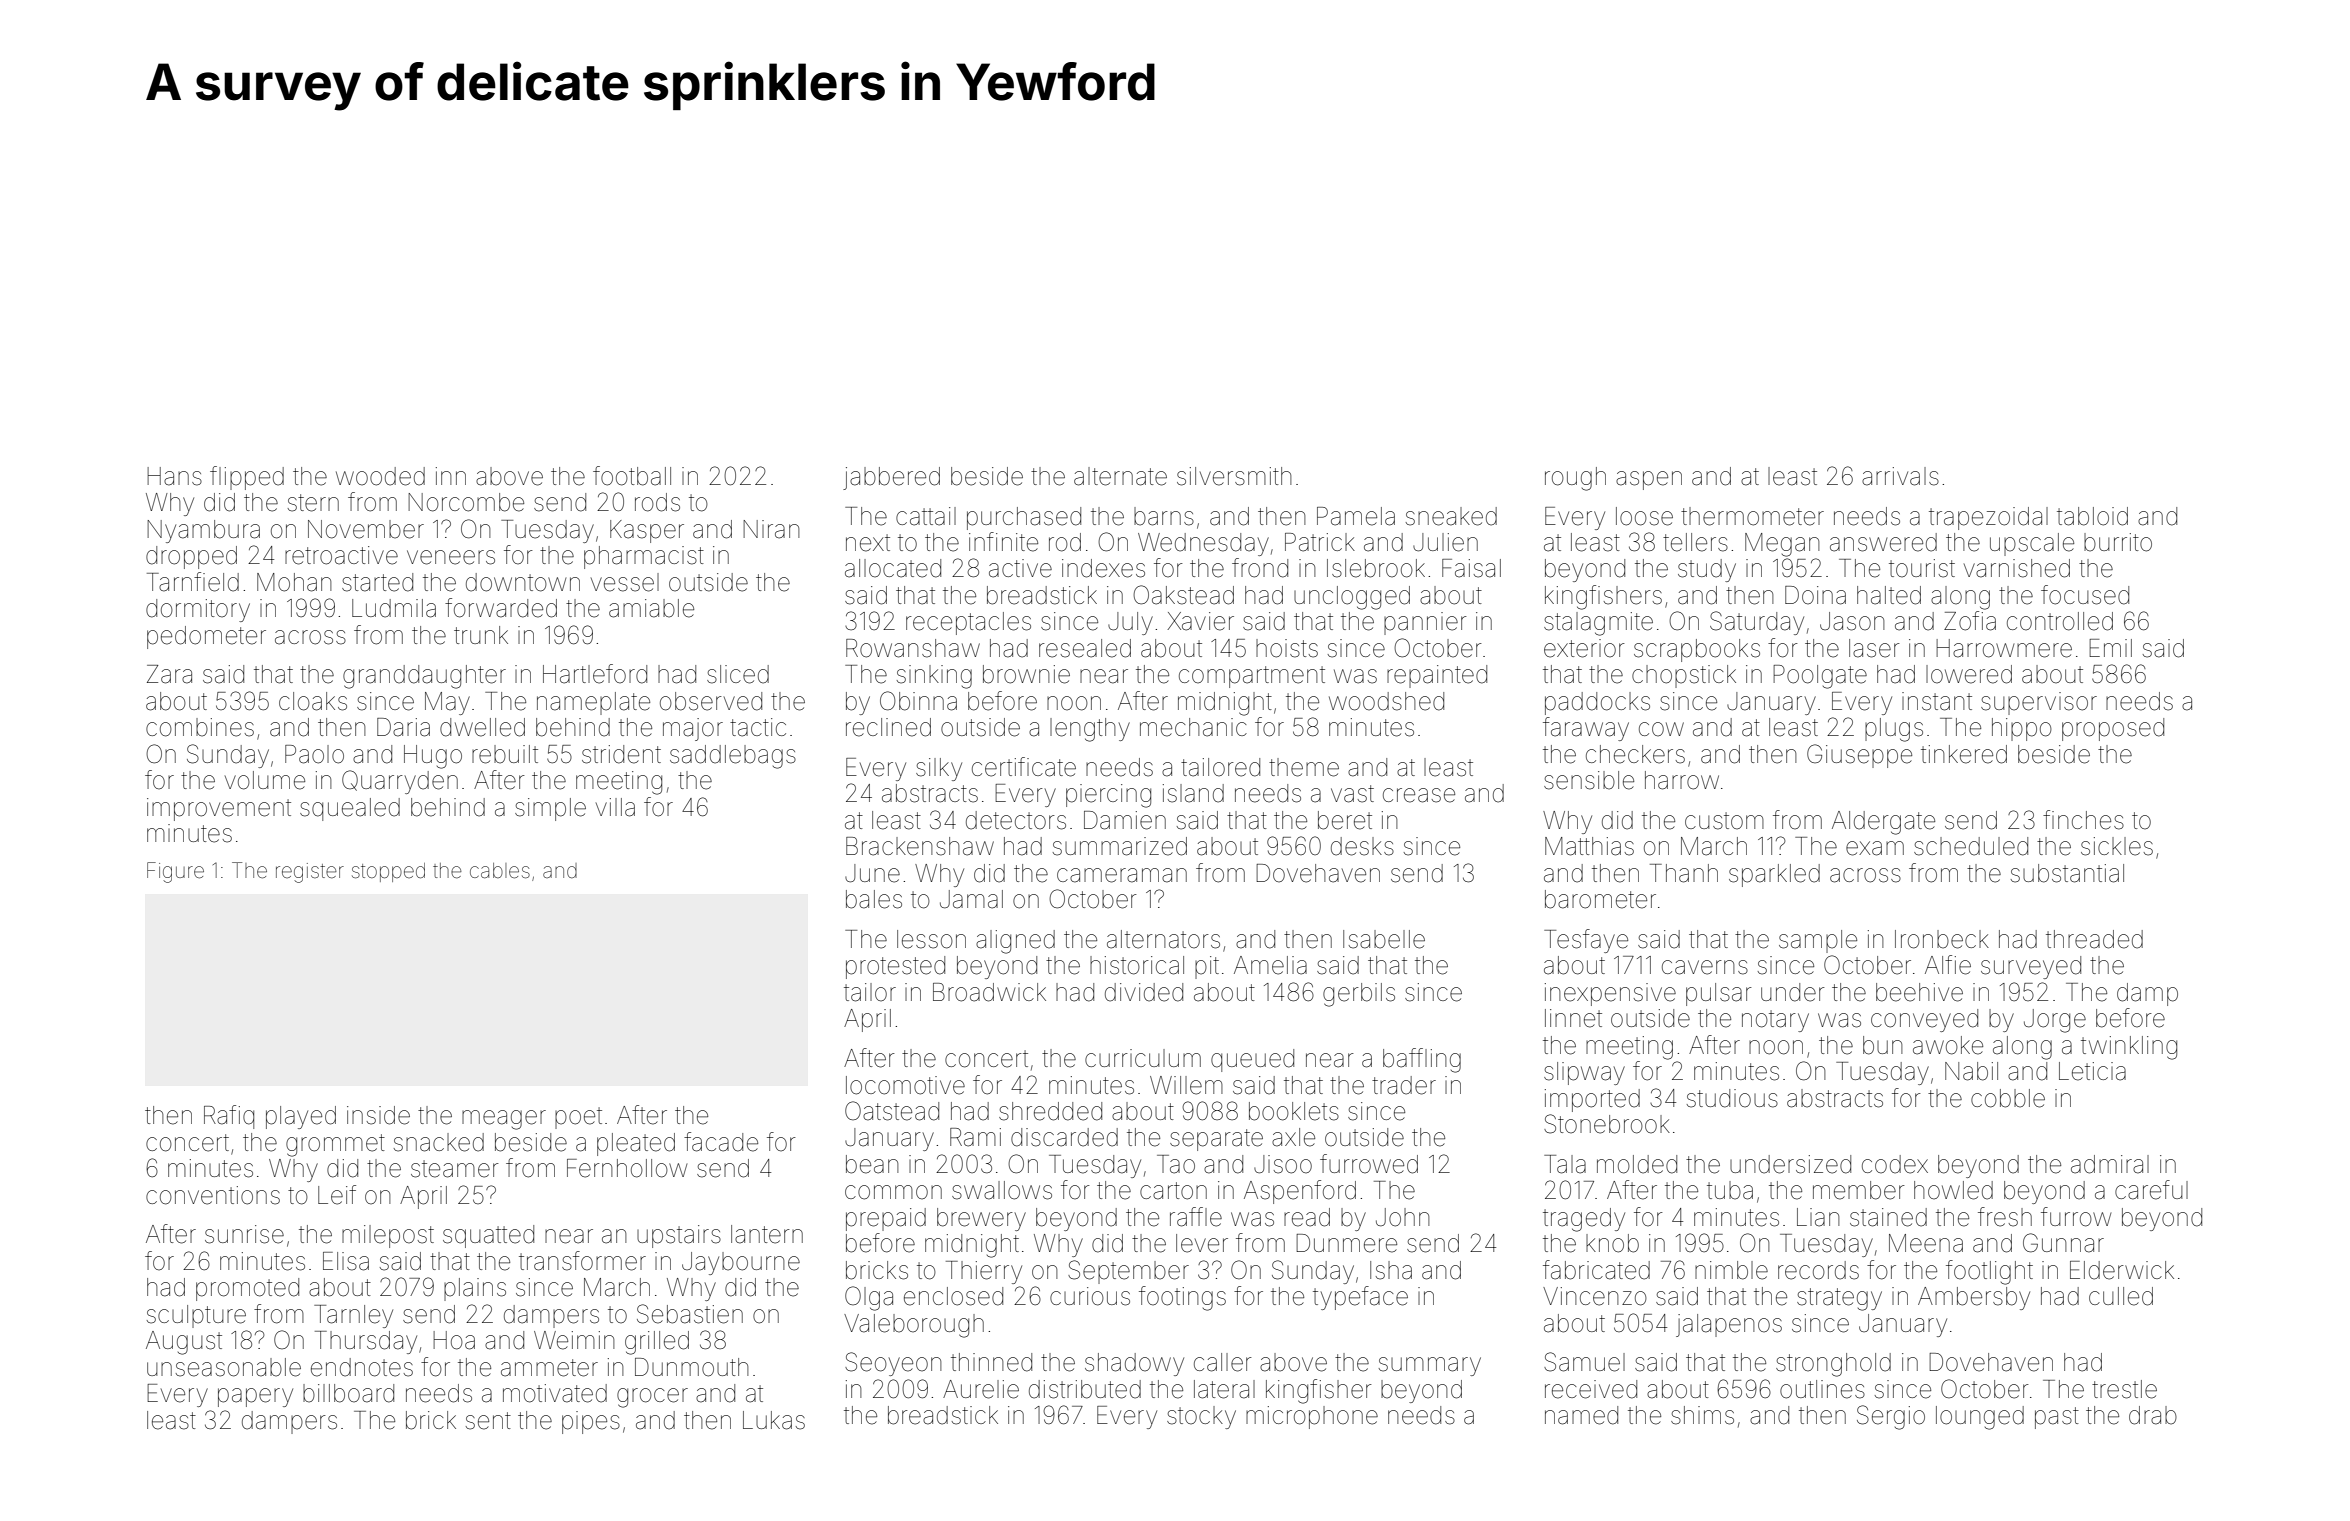 This page has height=1521, width=2350. What do you see at coordinates (895, 967) in the page?
I see `protested` at bounding box center [895, 967].
